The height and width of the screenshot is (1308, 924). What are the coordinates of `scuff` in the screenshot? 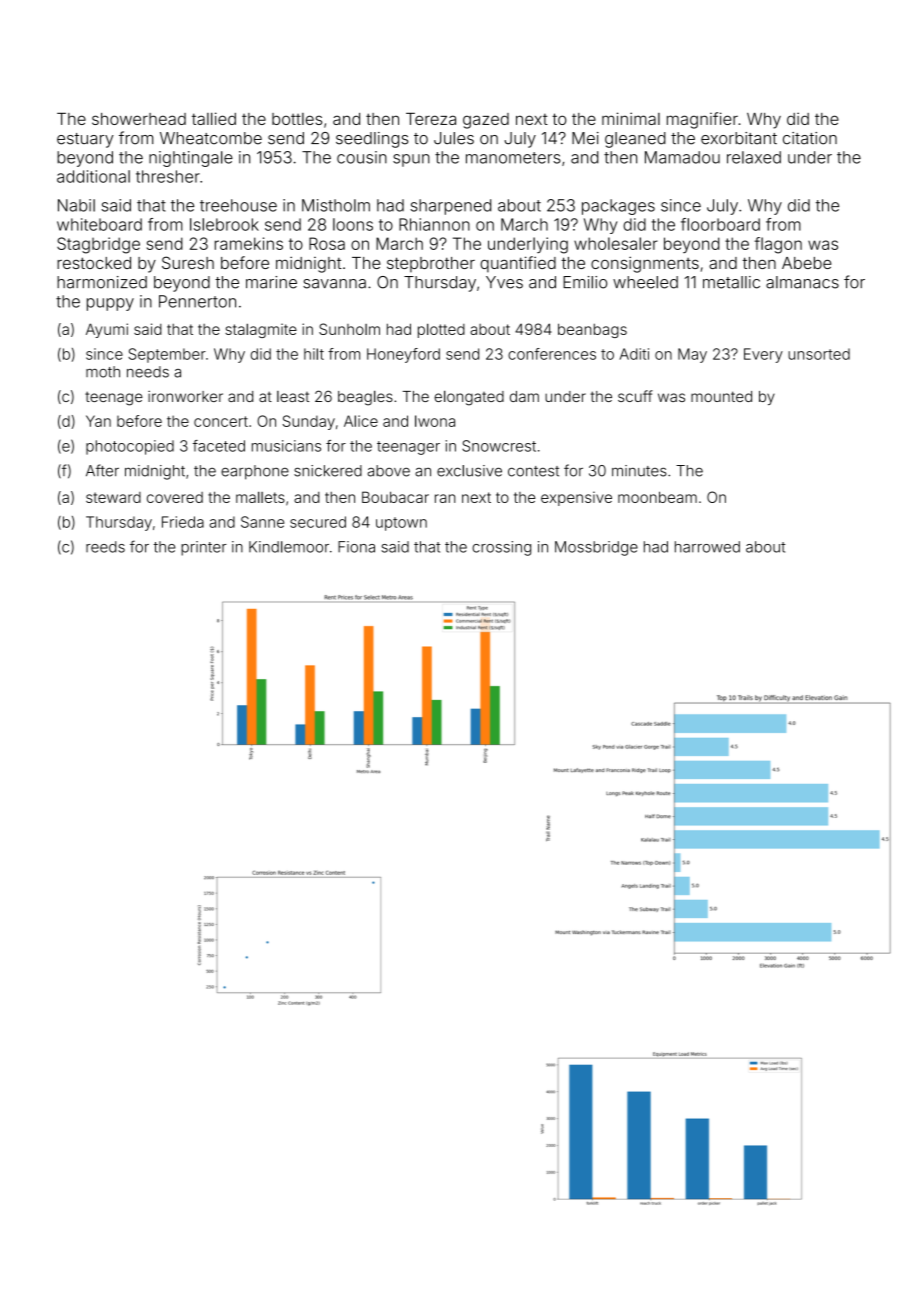 It's located at (635, 396).
